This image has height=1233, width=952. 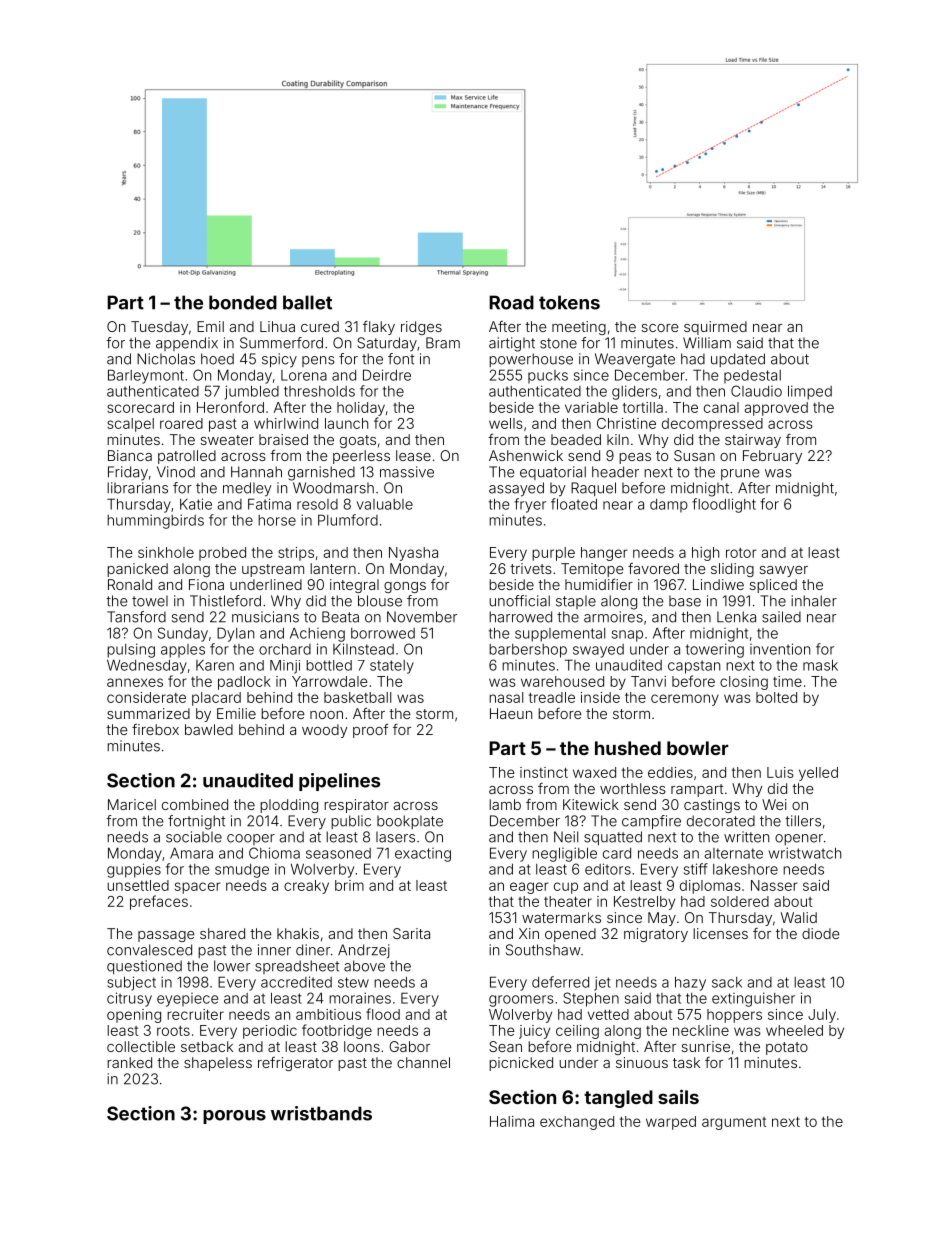 I want to click on smudge, so click(x=242, y=871).
